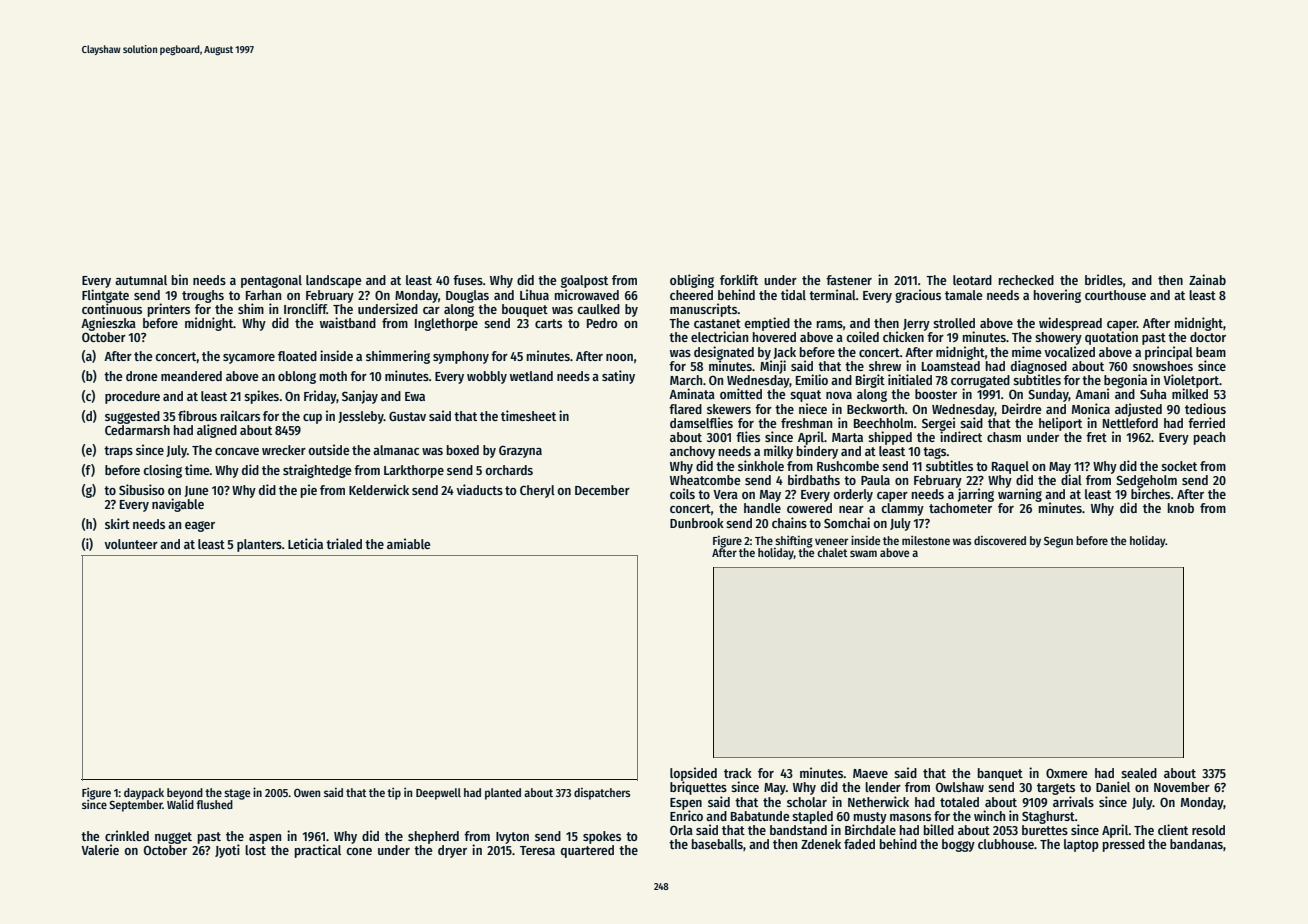 The width and height of the screenshot is (1308, 924). What do you see at coordinates (692, 452) in the screenshot?
I see `anchovy` at bounding box center [692, 452].
